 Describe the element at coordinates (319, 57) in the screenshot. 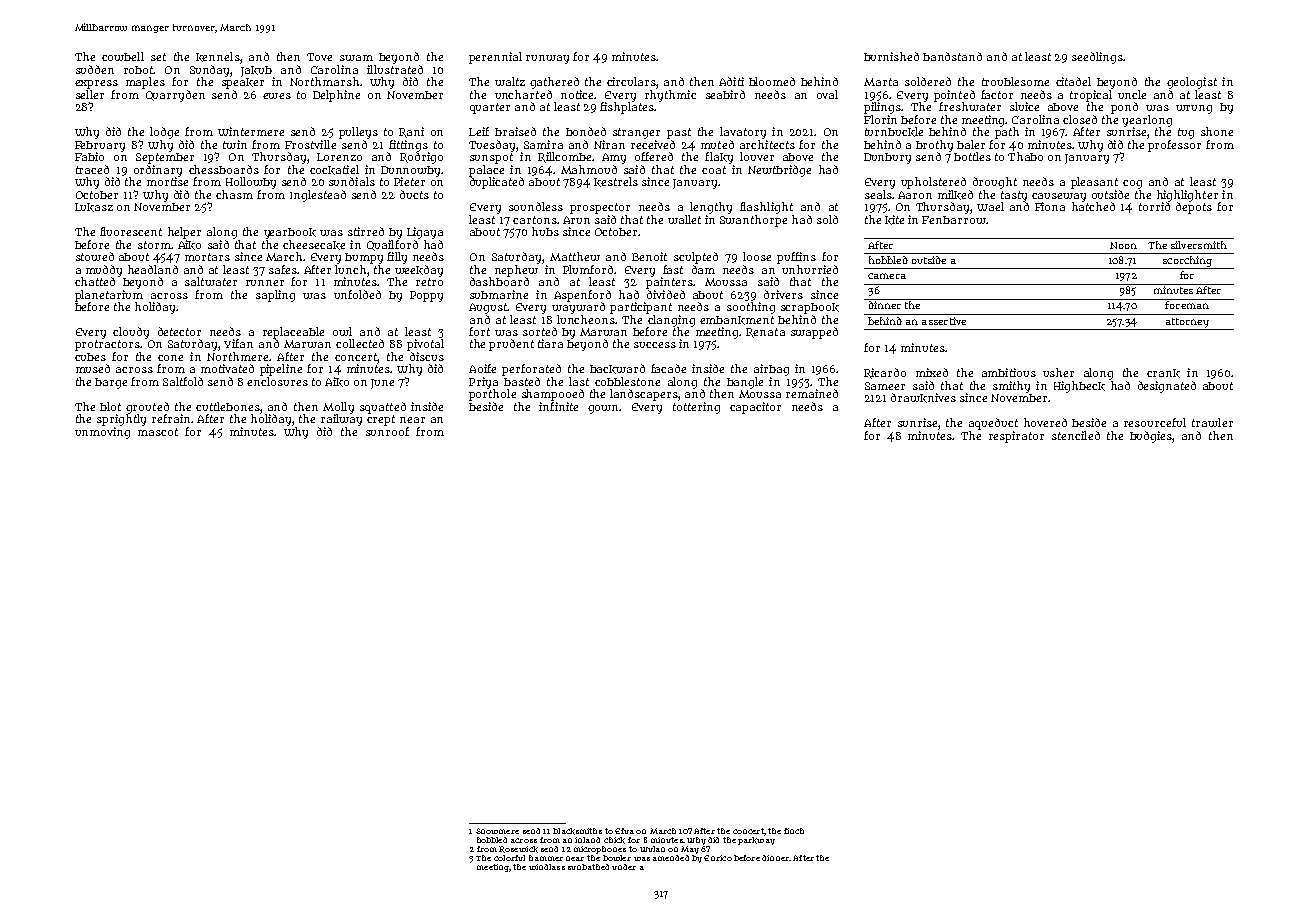

I see `Tove` at that location.
